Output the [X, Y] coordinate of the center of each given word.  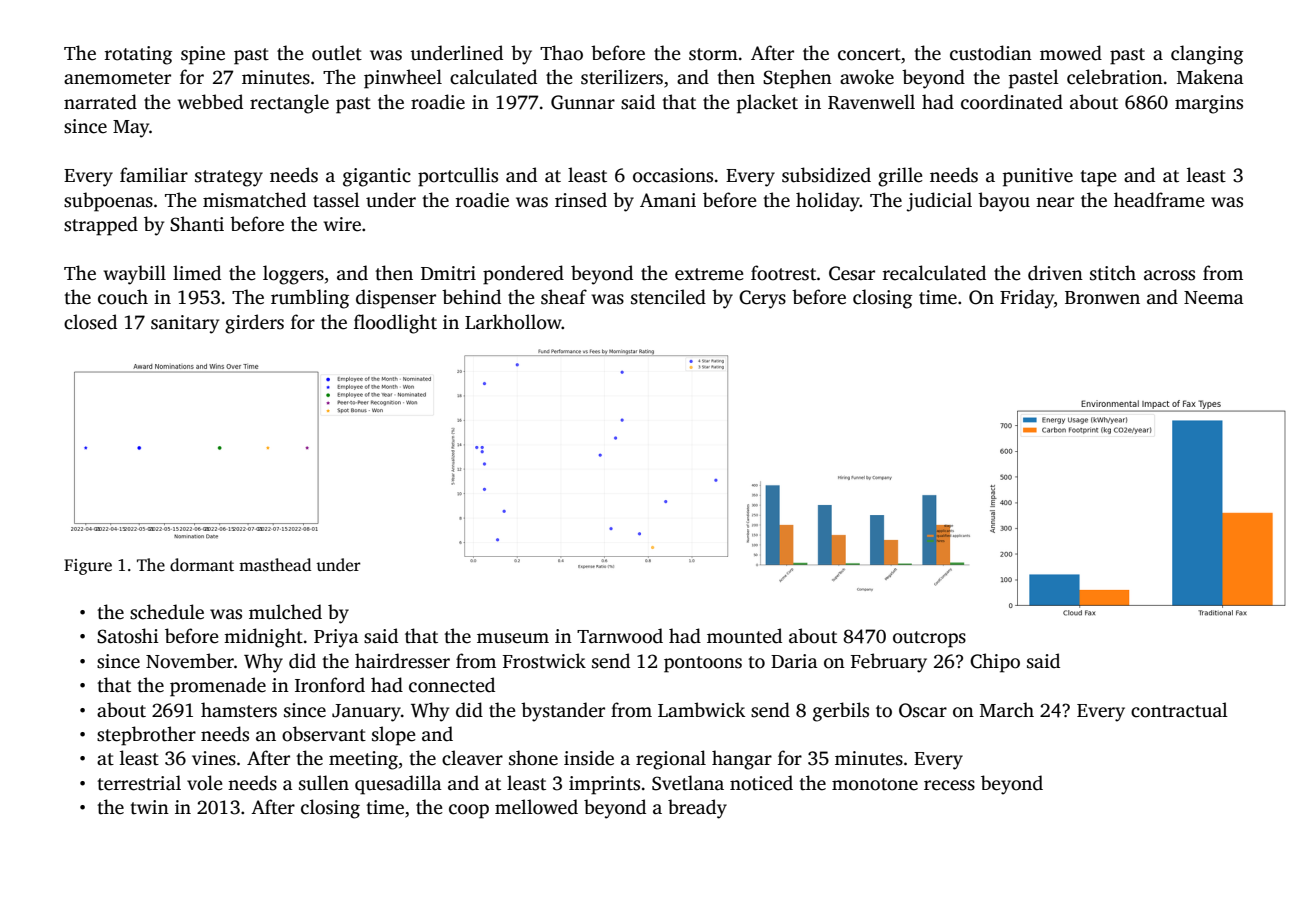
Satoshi [128, 636]
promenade [218, 687]
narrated [100, 102]
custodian [991, 53]
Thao [561, 53]
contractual [1179, 710]
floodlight [395, 324]
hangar [742, 760]
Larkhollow [513, 322]
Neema [1214, 298]
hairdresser [402, 661]
